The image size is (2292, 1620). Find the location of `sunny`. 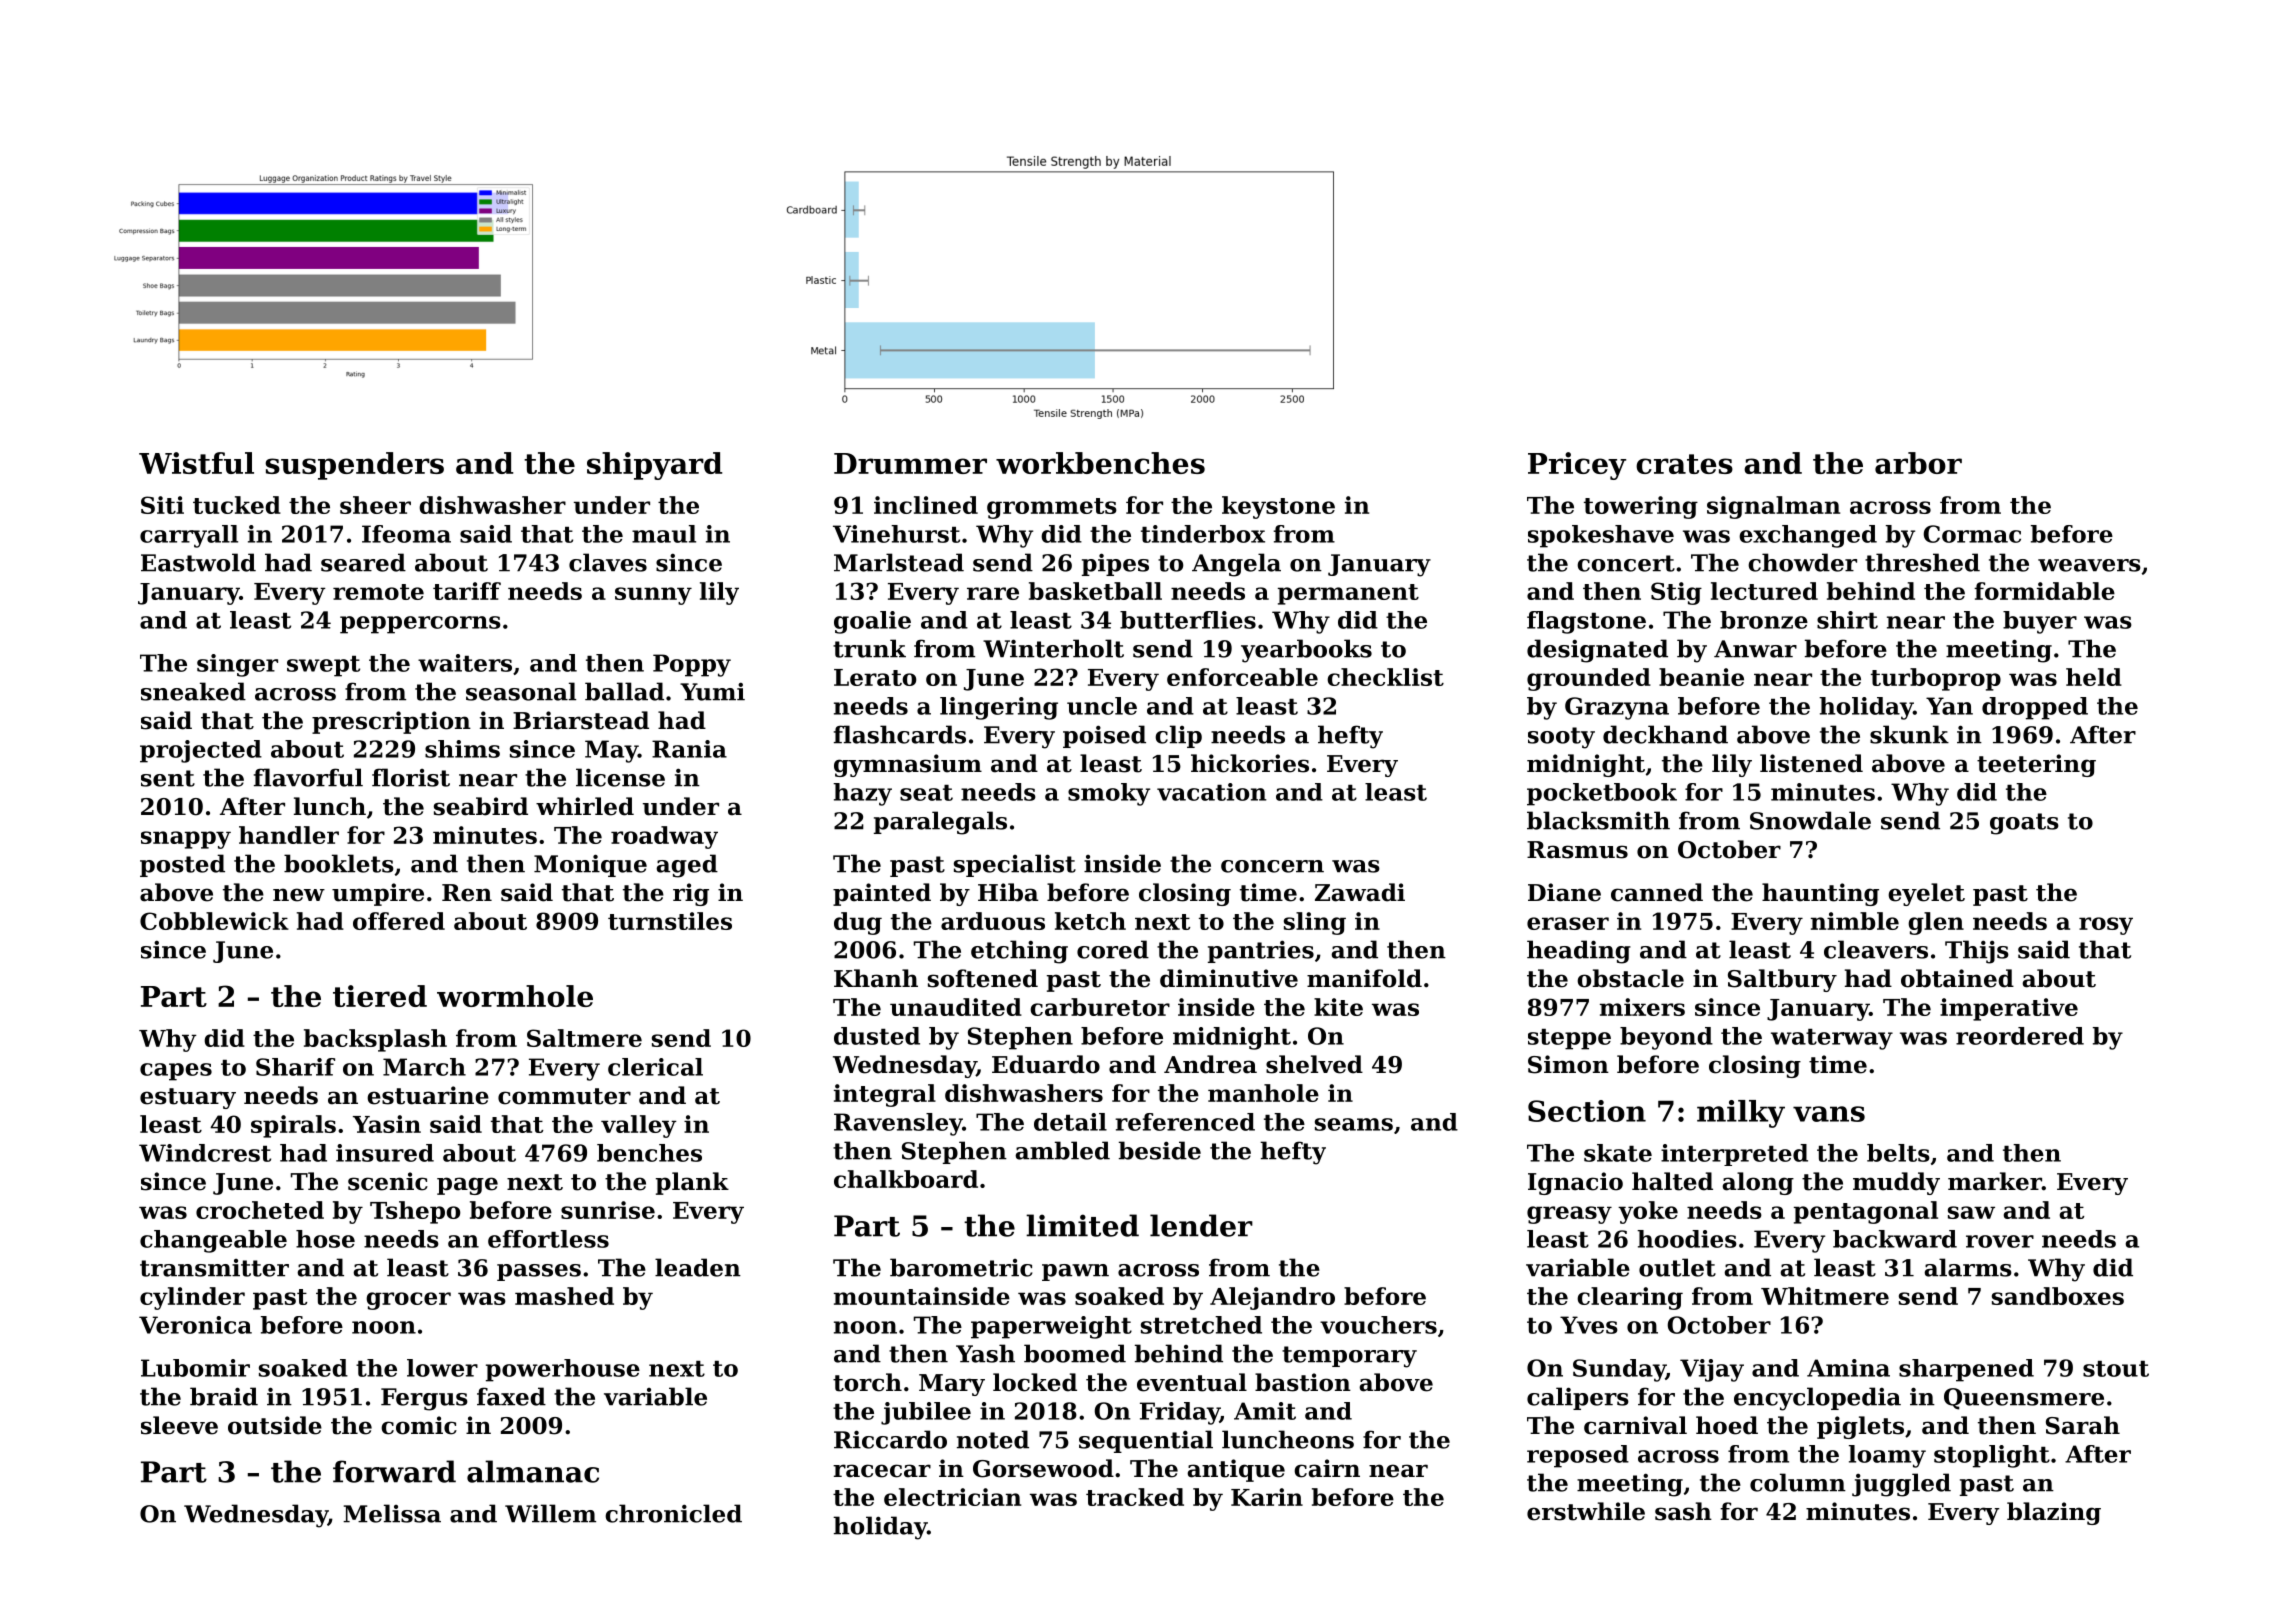

sunny is located at coordinates (653, 596).
